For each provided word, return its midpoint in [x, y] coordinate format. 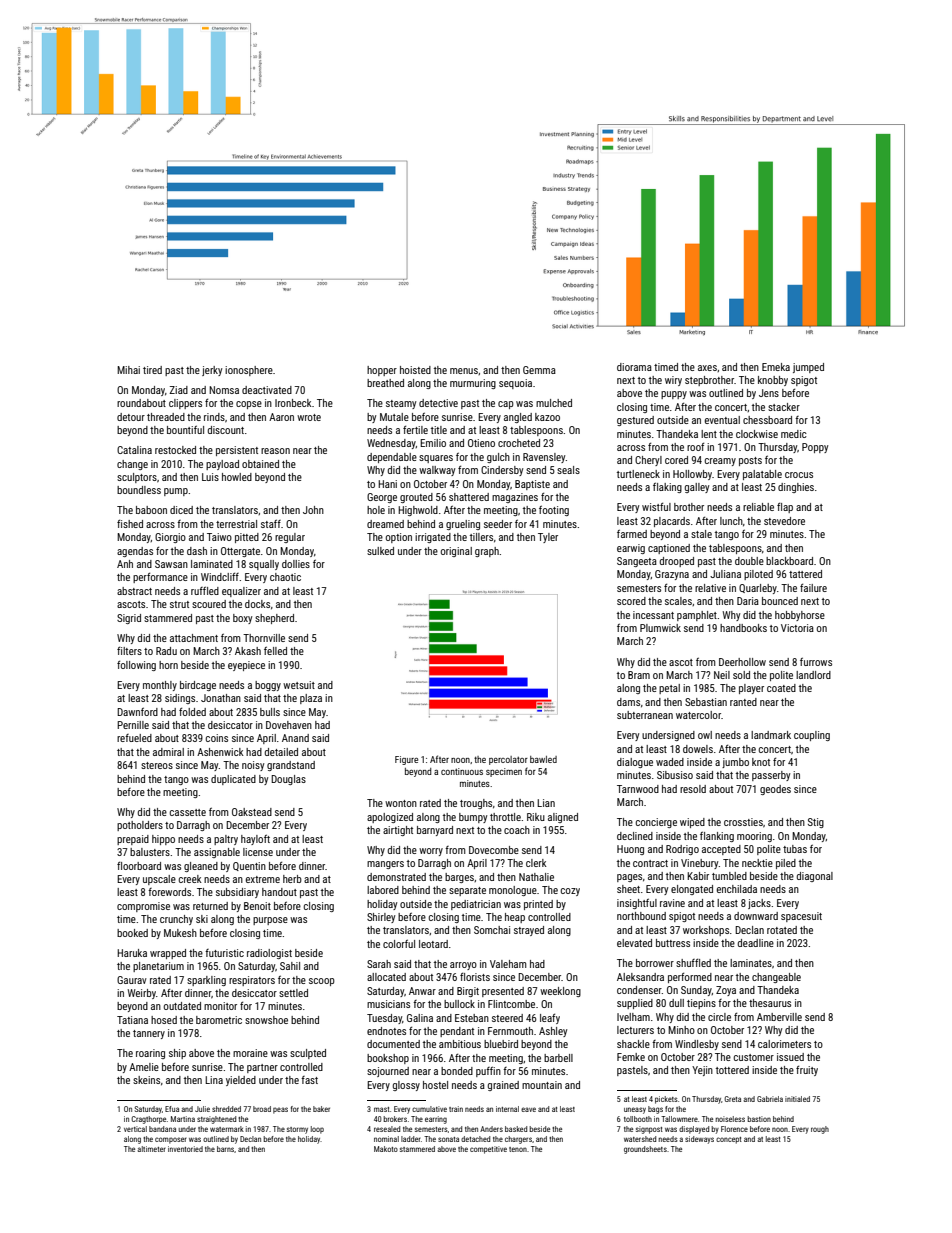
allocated [386, 977]
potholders [140, 826]
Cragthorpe [148, 1120]
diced [181, 510]
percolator [508, 760]
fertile [415, 429]
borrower [655, 963]
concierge [656, 823]
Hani [387, 484]
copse [249, 405]
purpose [270, 921]
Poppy [815, 448]
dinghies [796, 488]
